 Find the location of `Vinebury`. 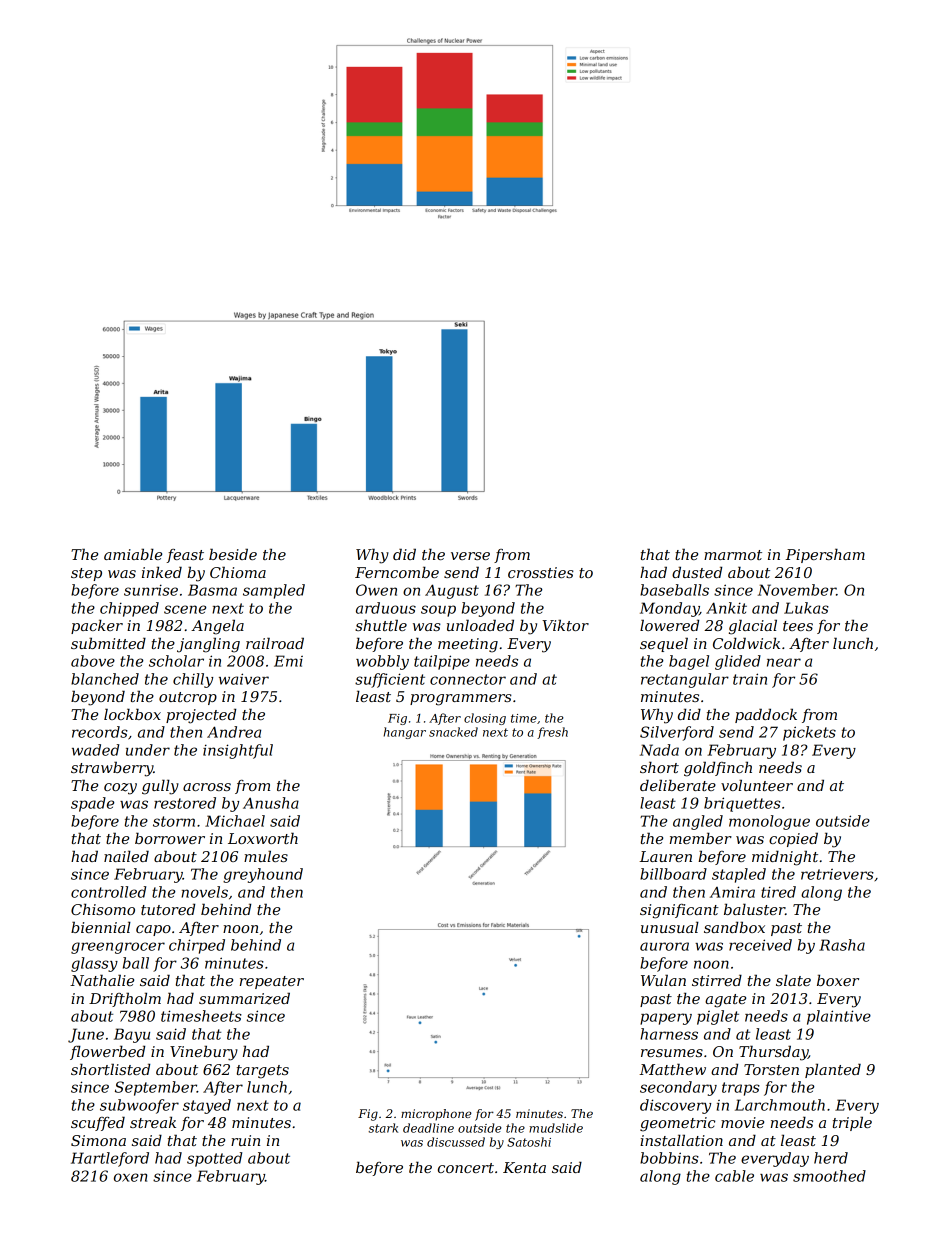

Vinebury is located at coordinates (204, 1053).
